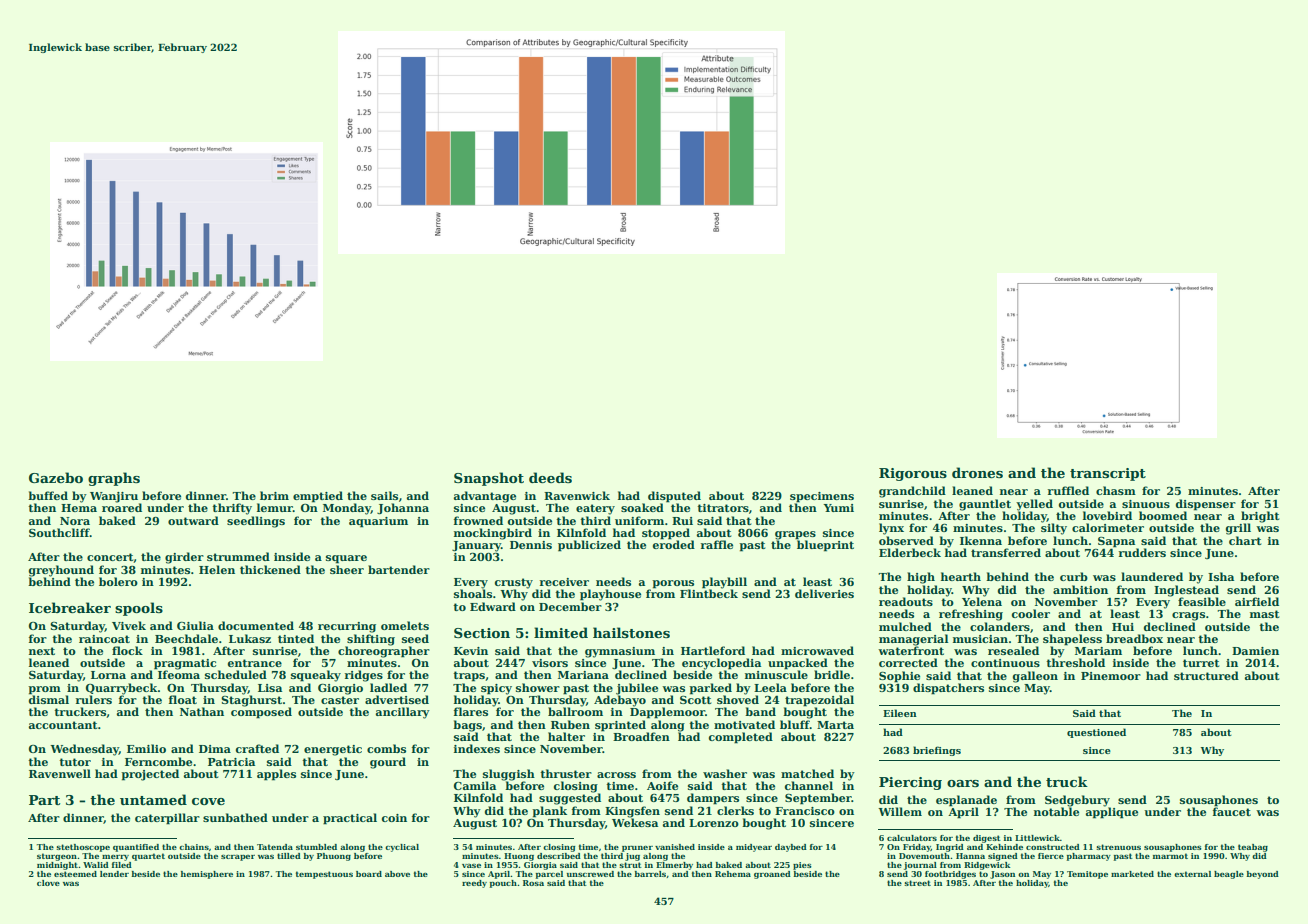 This screenshot has height=924, width=1308. I want to click on roared, so click(122, 507).
